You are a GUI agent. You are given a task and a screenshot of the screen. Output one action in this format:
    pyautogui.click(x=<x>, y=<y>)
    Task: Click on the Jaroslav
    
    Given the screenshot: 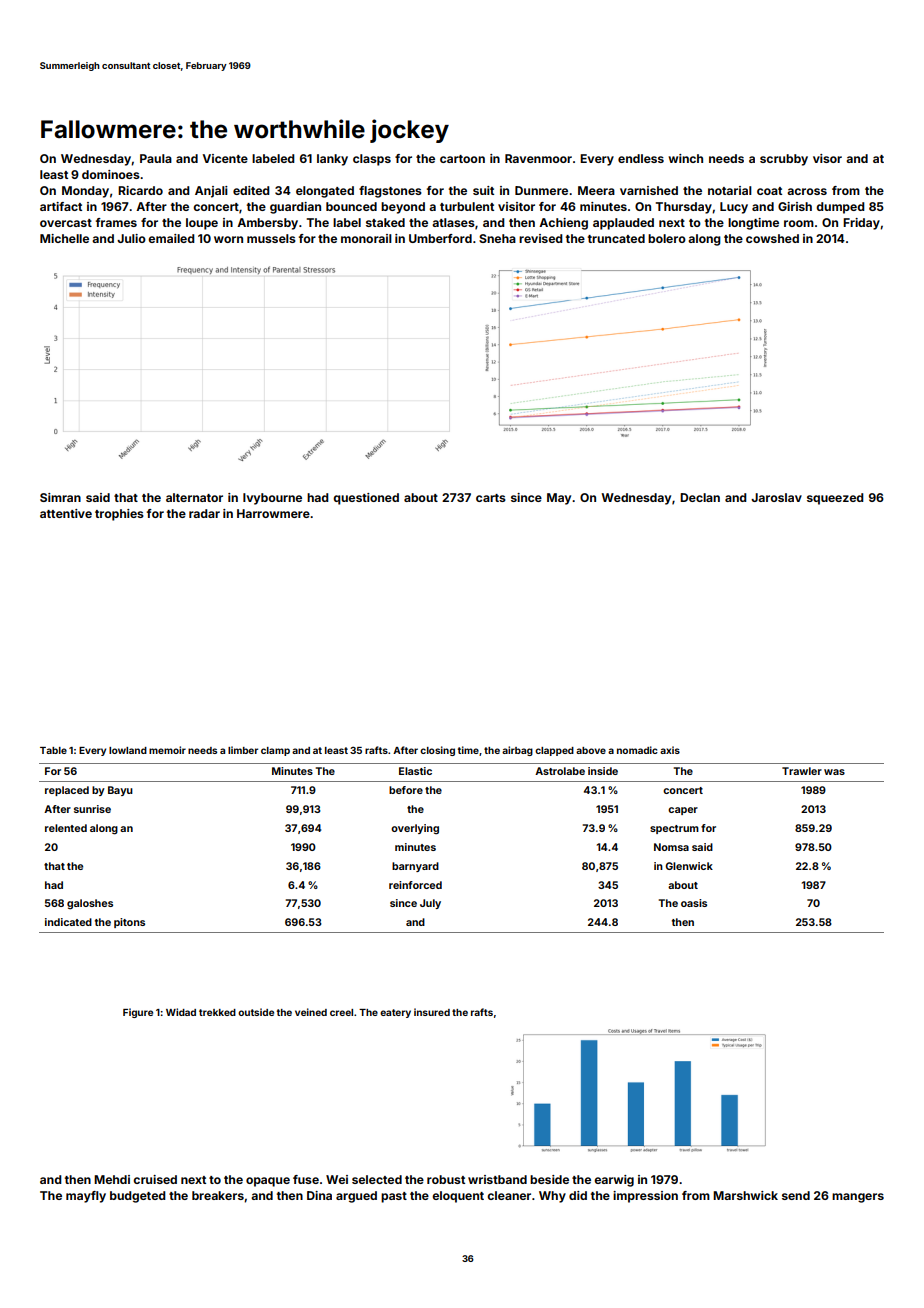 What is the action you would take?
    pyautogui.click(x=776, y=497)
